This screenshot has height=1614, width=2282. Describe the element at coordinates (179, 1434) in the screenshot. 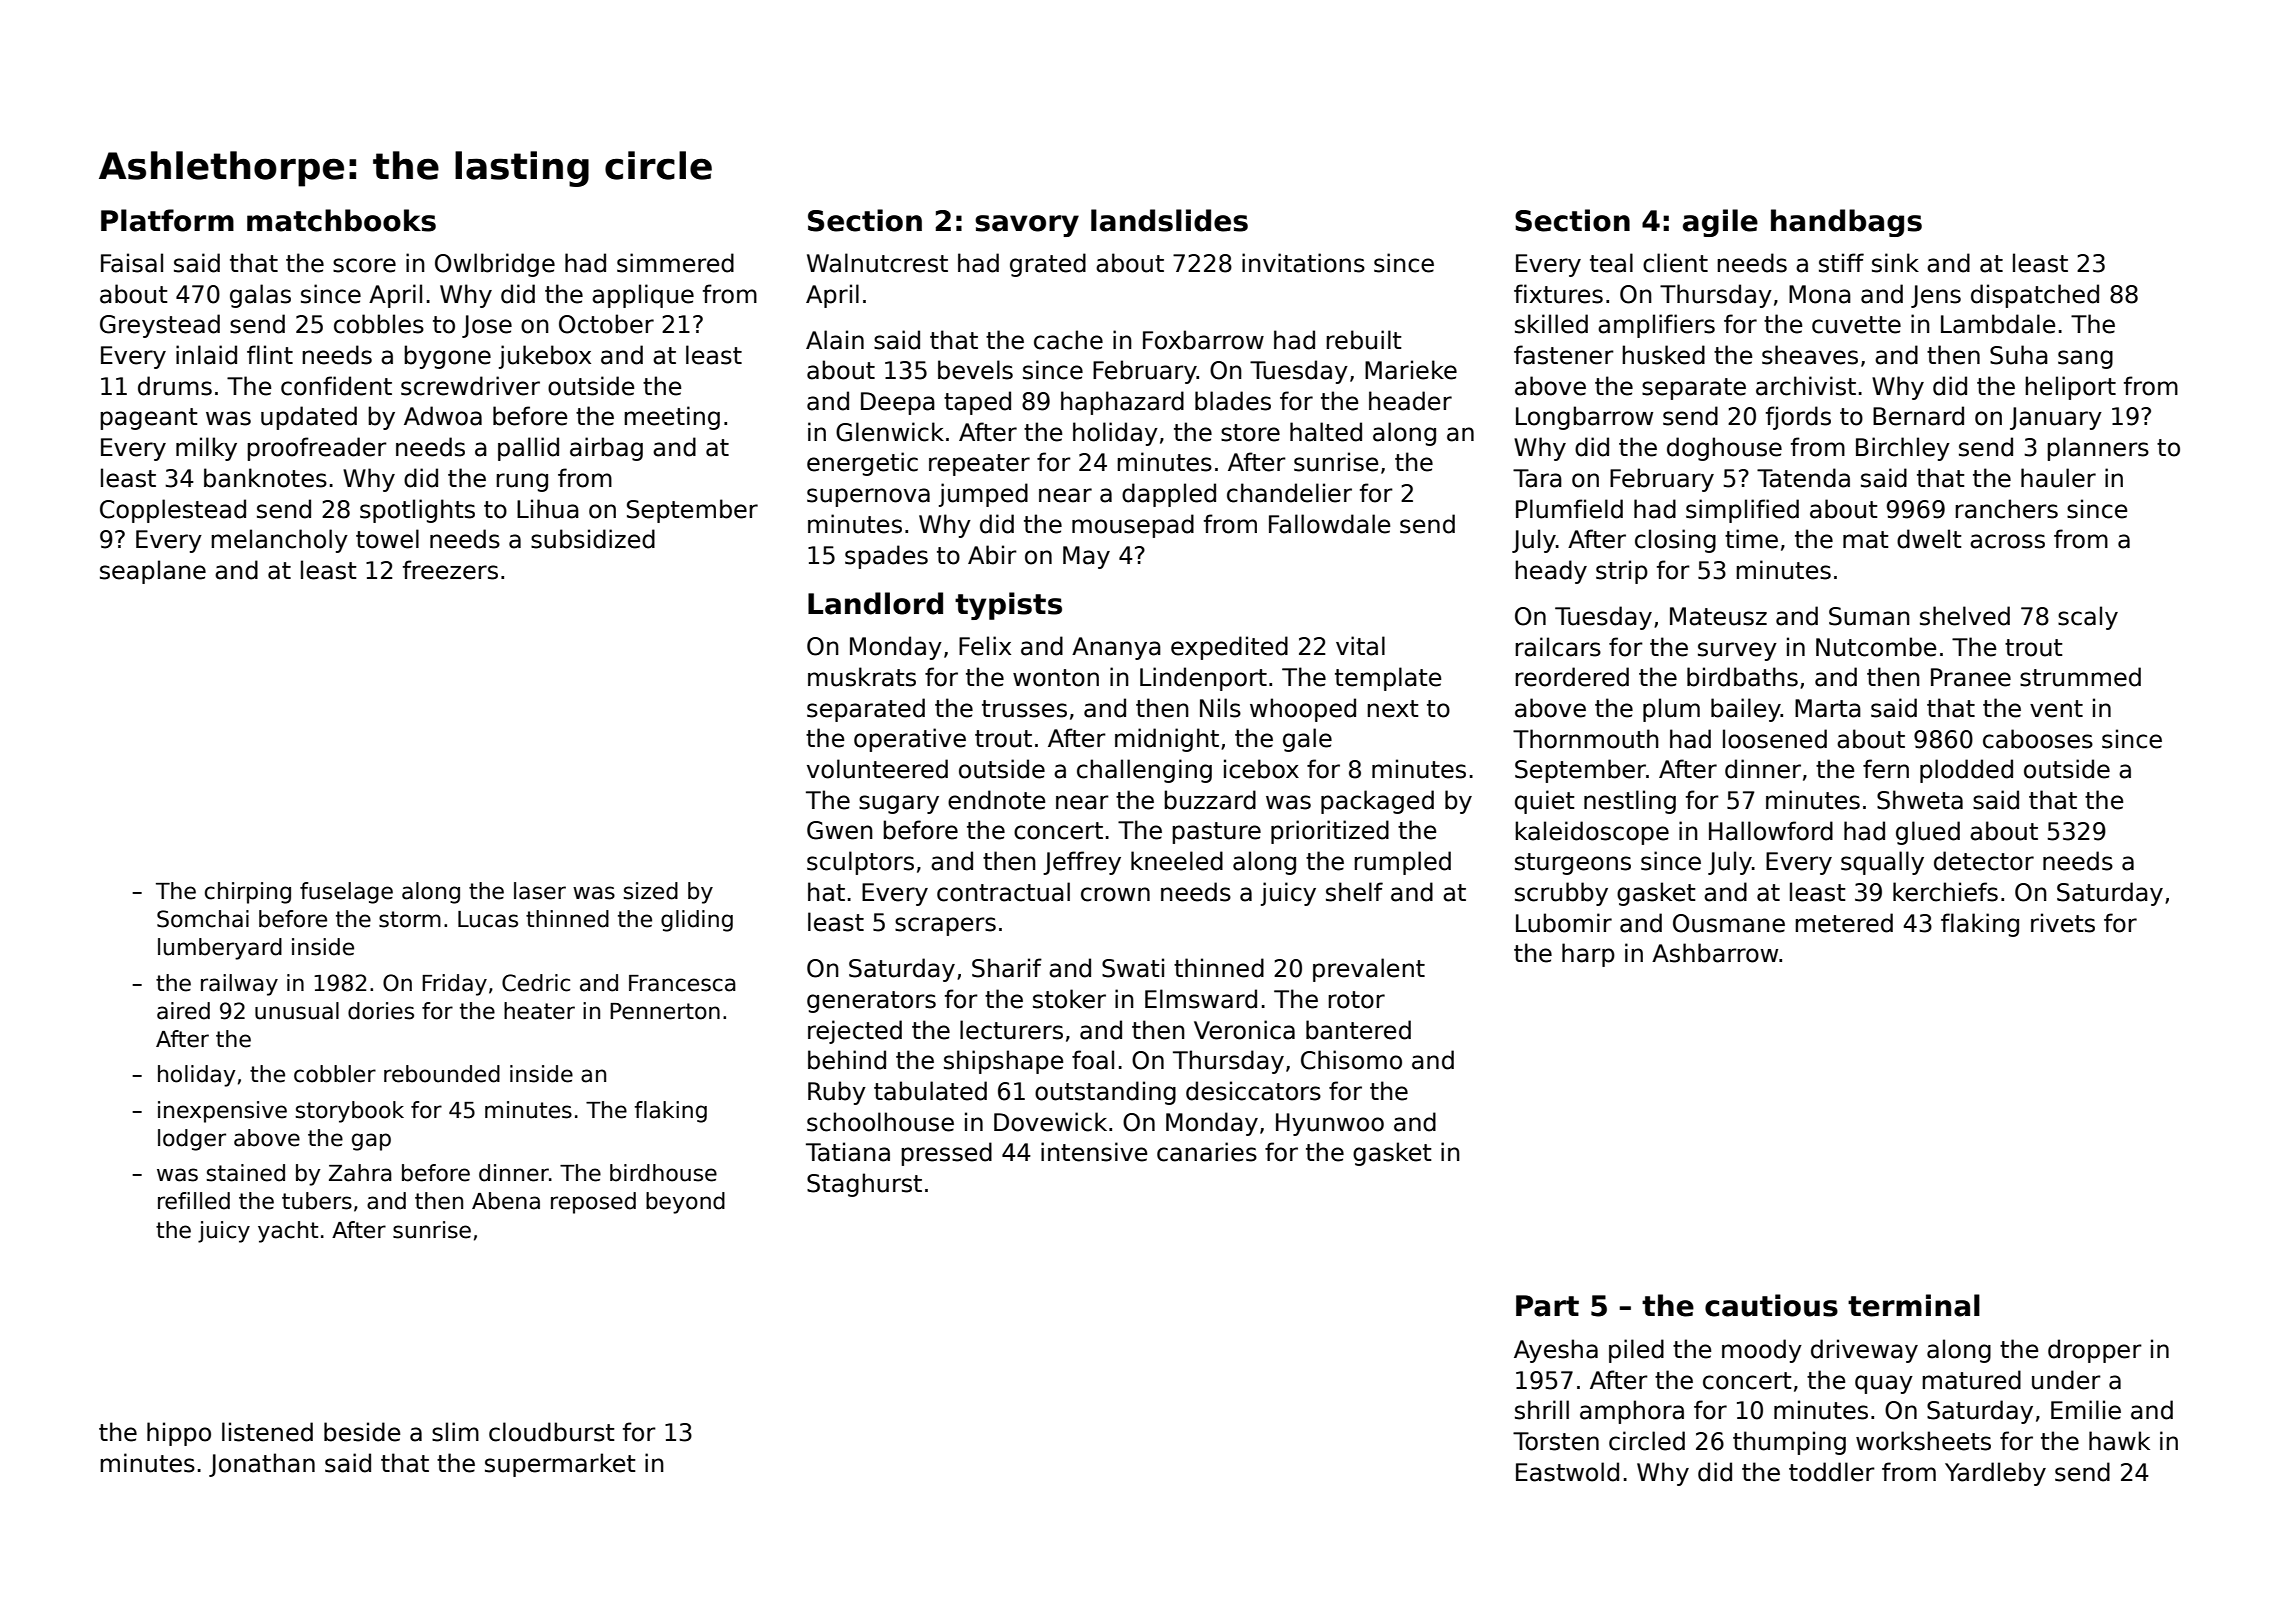

I see `hippo` at that location.
